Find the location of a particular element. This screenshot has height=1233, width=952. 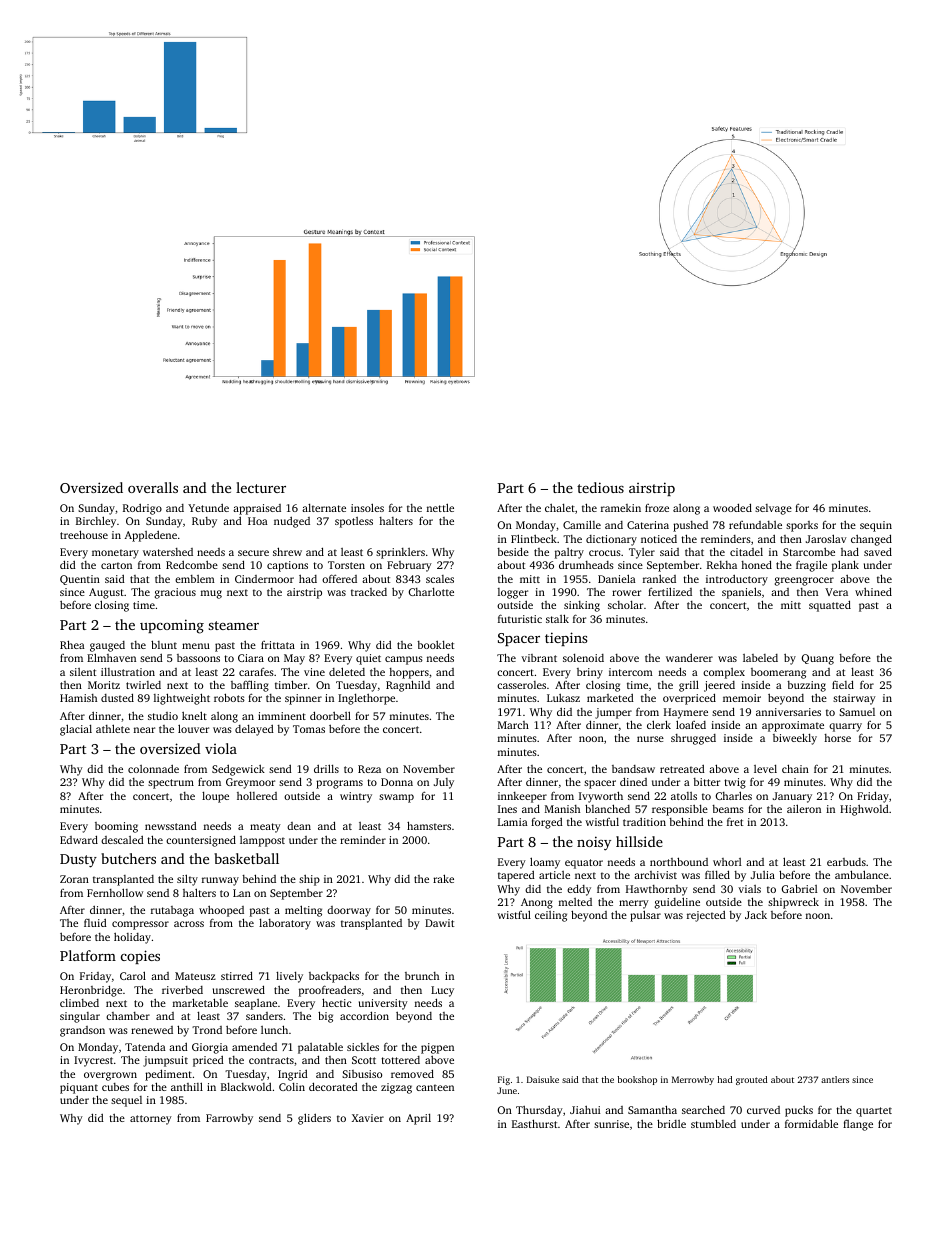

sprinklers is located at coordinates (400, 553).
